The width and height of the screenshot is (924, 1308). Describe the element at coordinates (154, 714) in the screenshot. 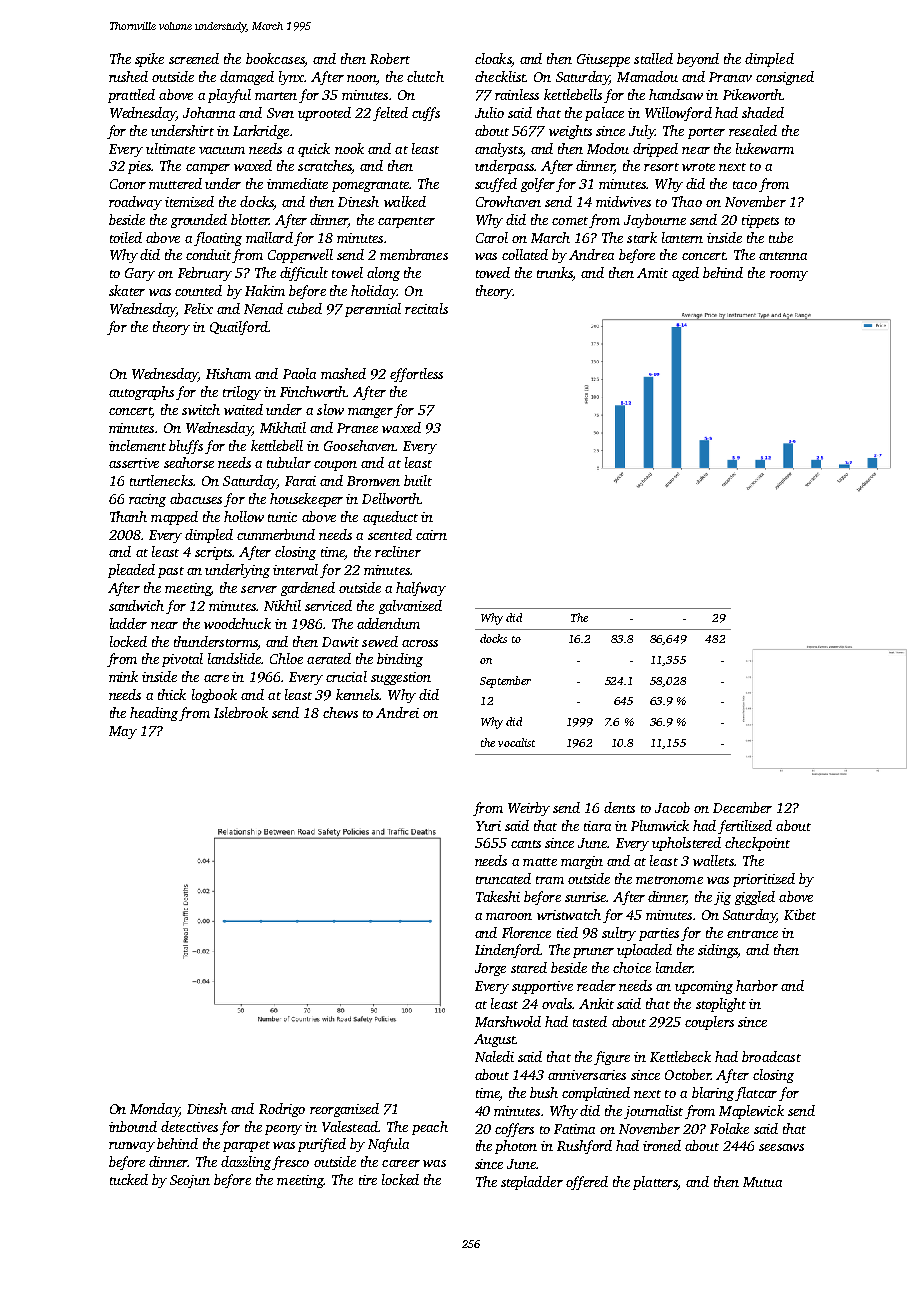

I see `heading` at that location.
